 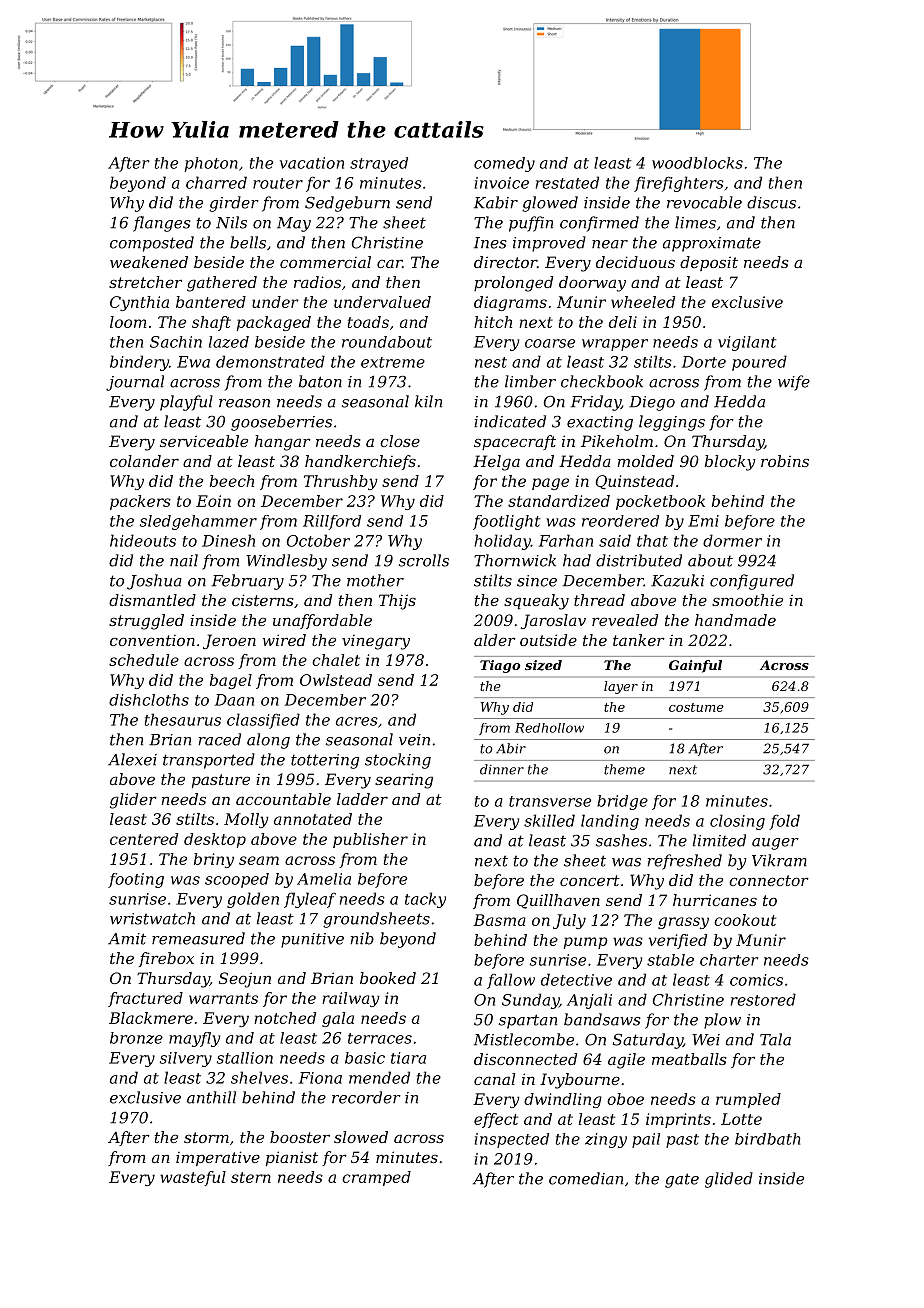 What do you see at coordinates (696, 707) in the image?
I see `costume` at bounding box center [696, 707].
